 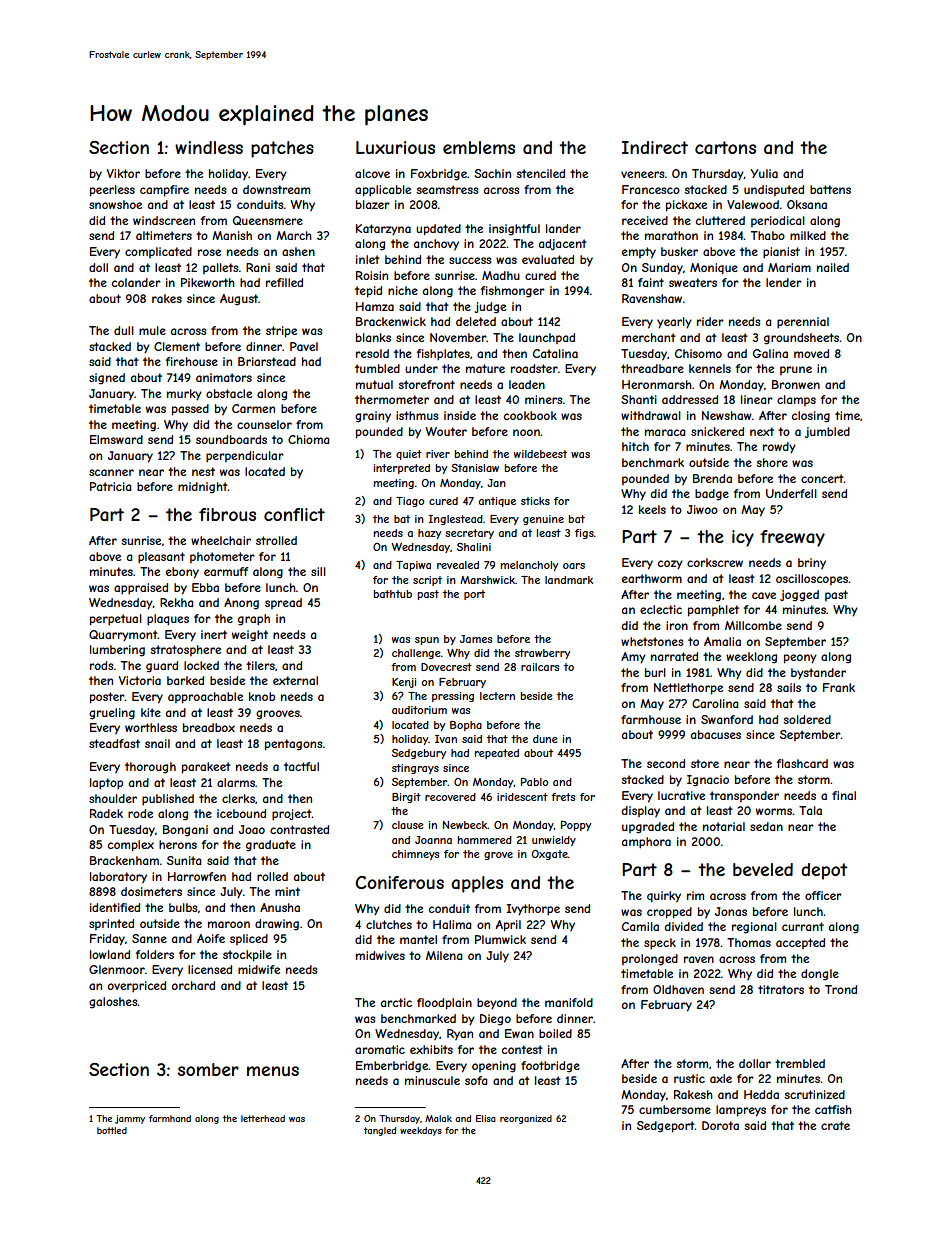 What do you see at coordinates (123, 173) in the screenshot?
I see `Viktor` at bounding box center [123, 173].
